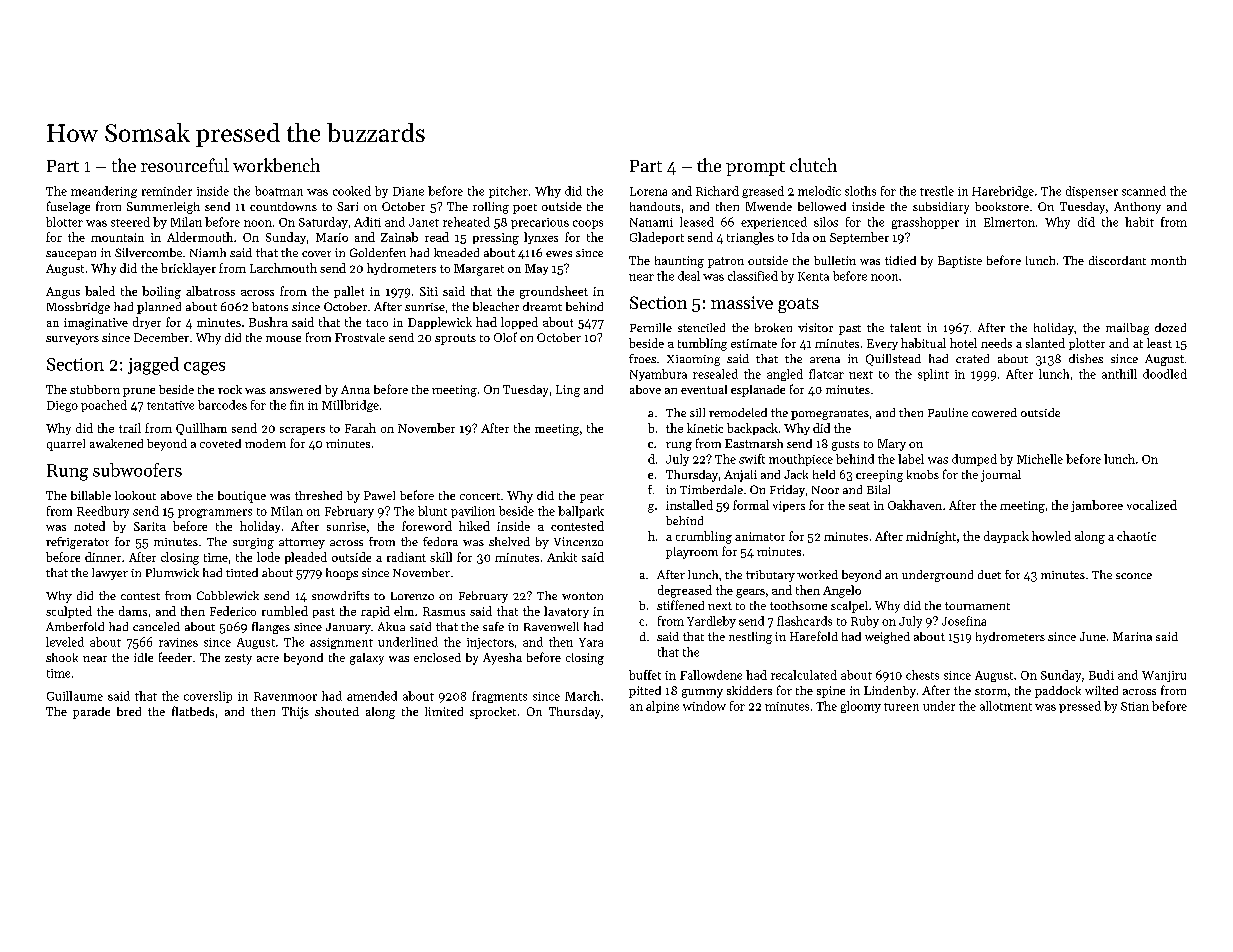 This document has height=952, width=1233. What do you see at coordinates (104, 192) in the document?
I see `meandering` at bounding box center [104, 192].
